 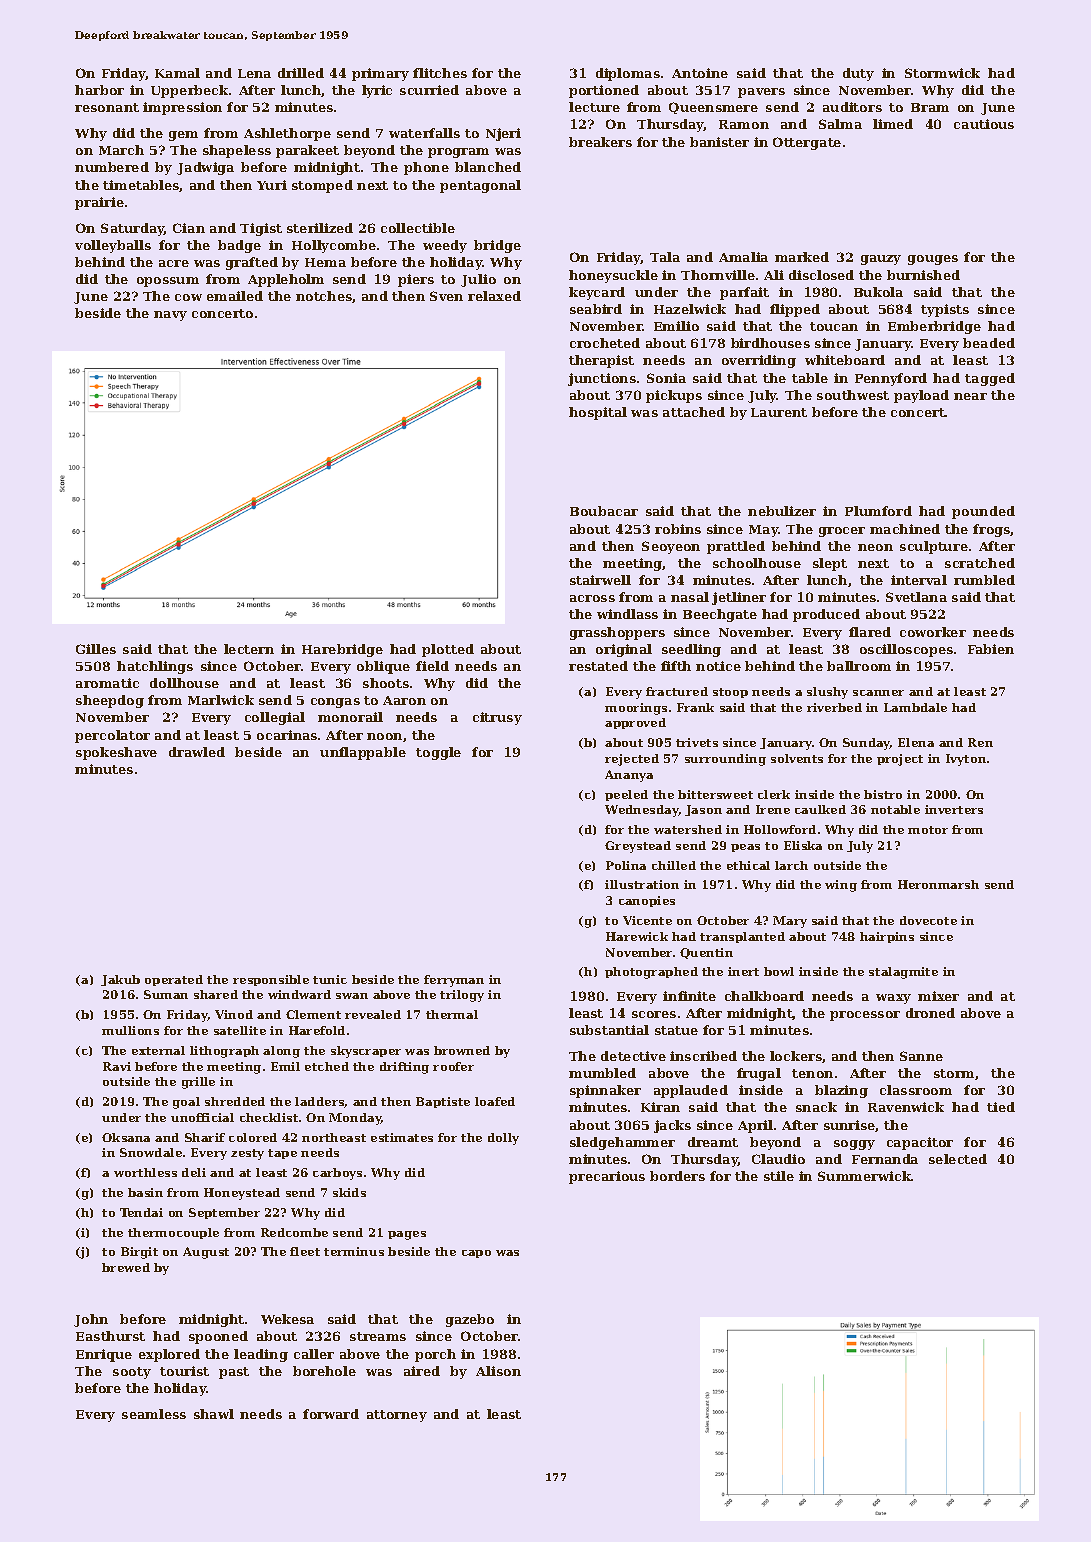 I want to click on chalkboard, so click(x=764, y=996).
